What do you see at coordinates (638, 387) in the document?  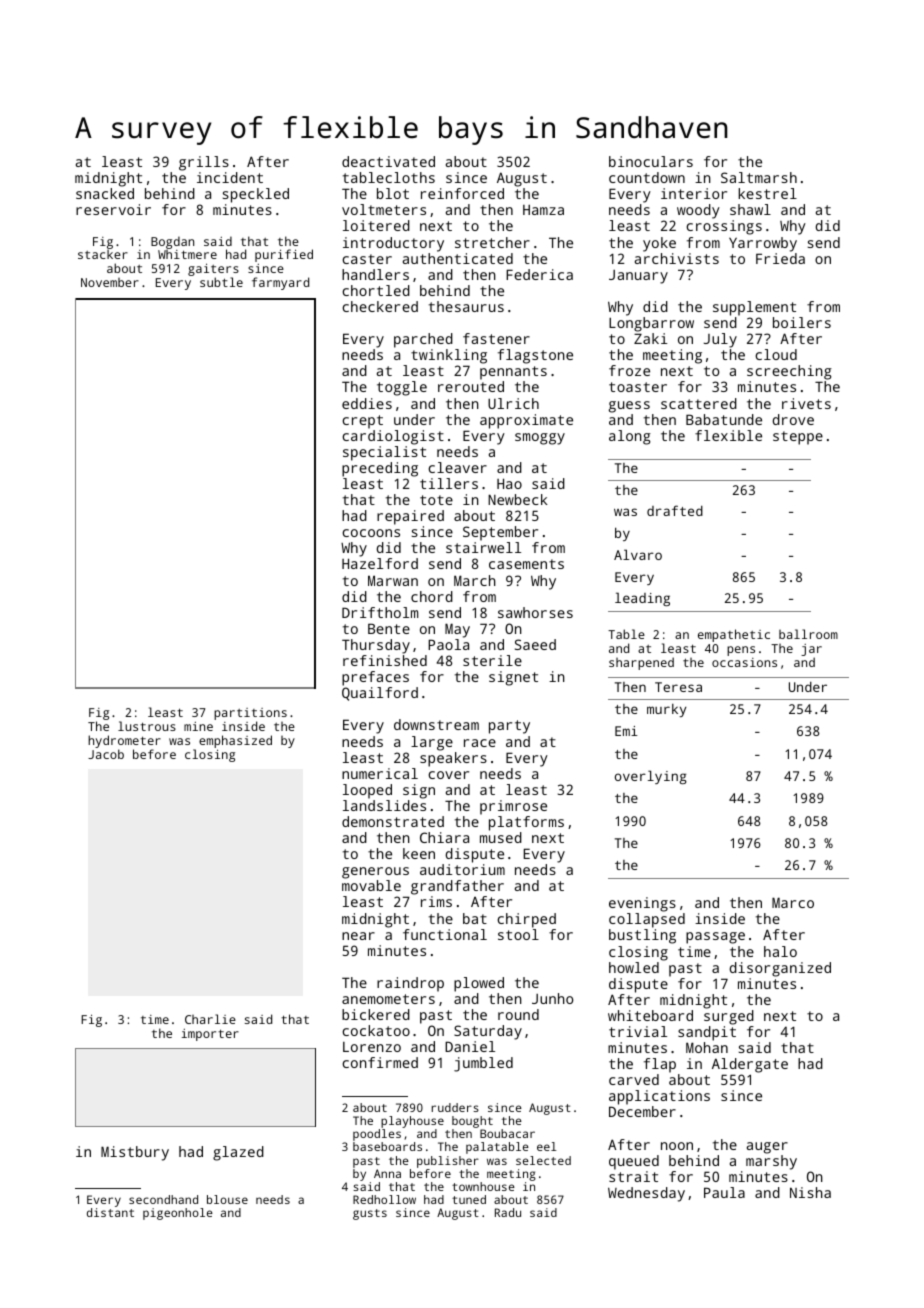 I see `toaster` at bounding box center [638, 387].
